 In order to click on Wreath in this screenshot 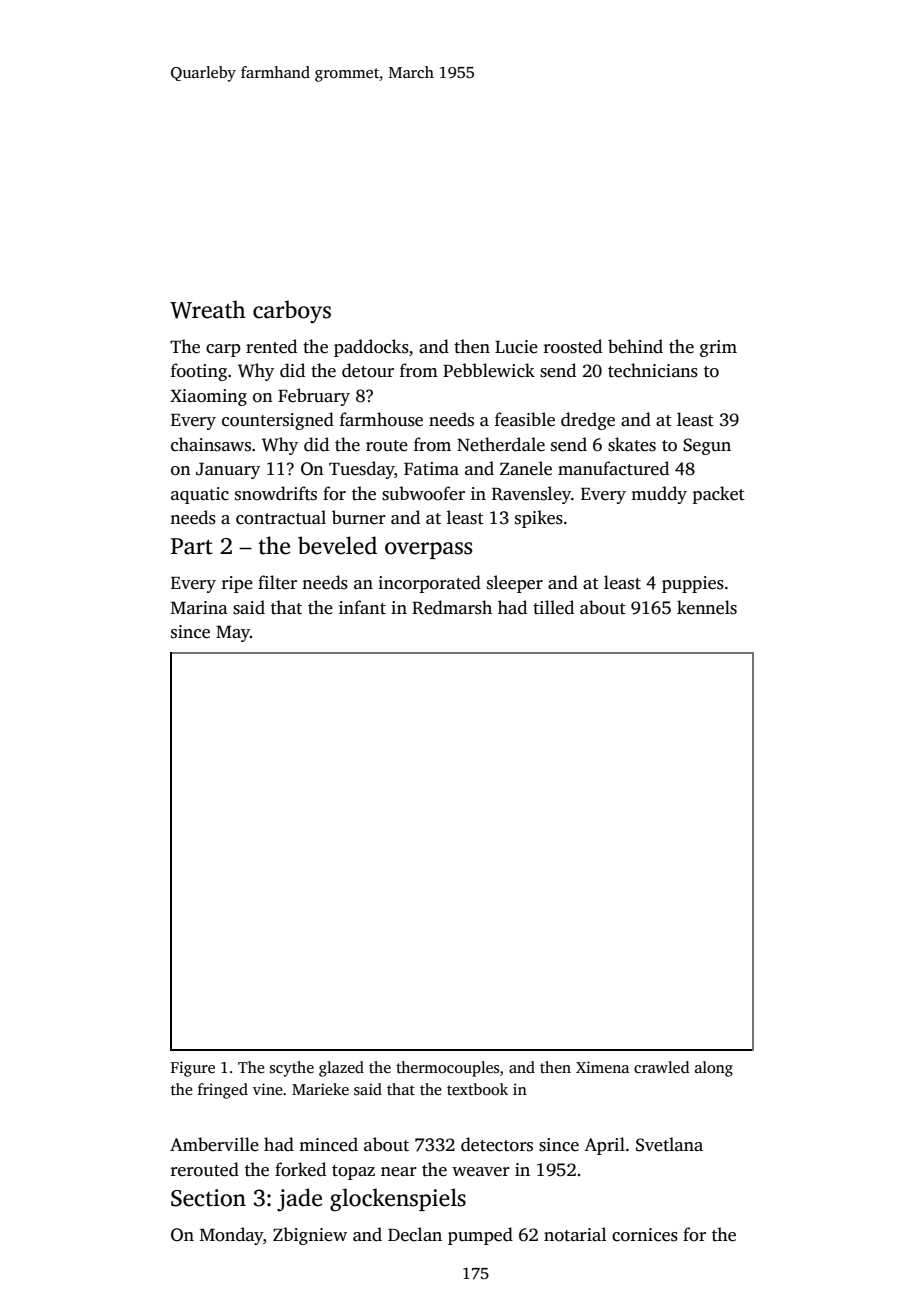, I will do `click(208, 309)`.
